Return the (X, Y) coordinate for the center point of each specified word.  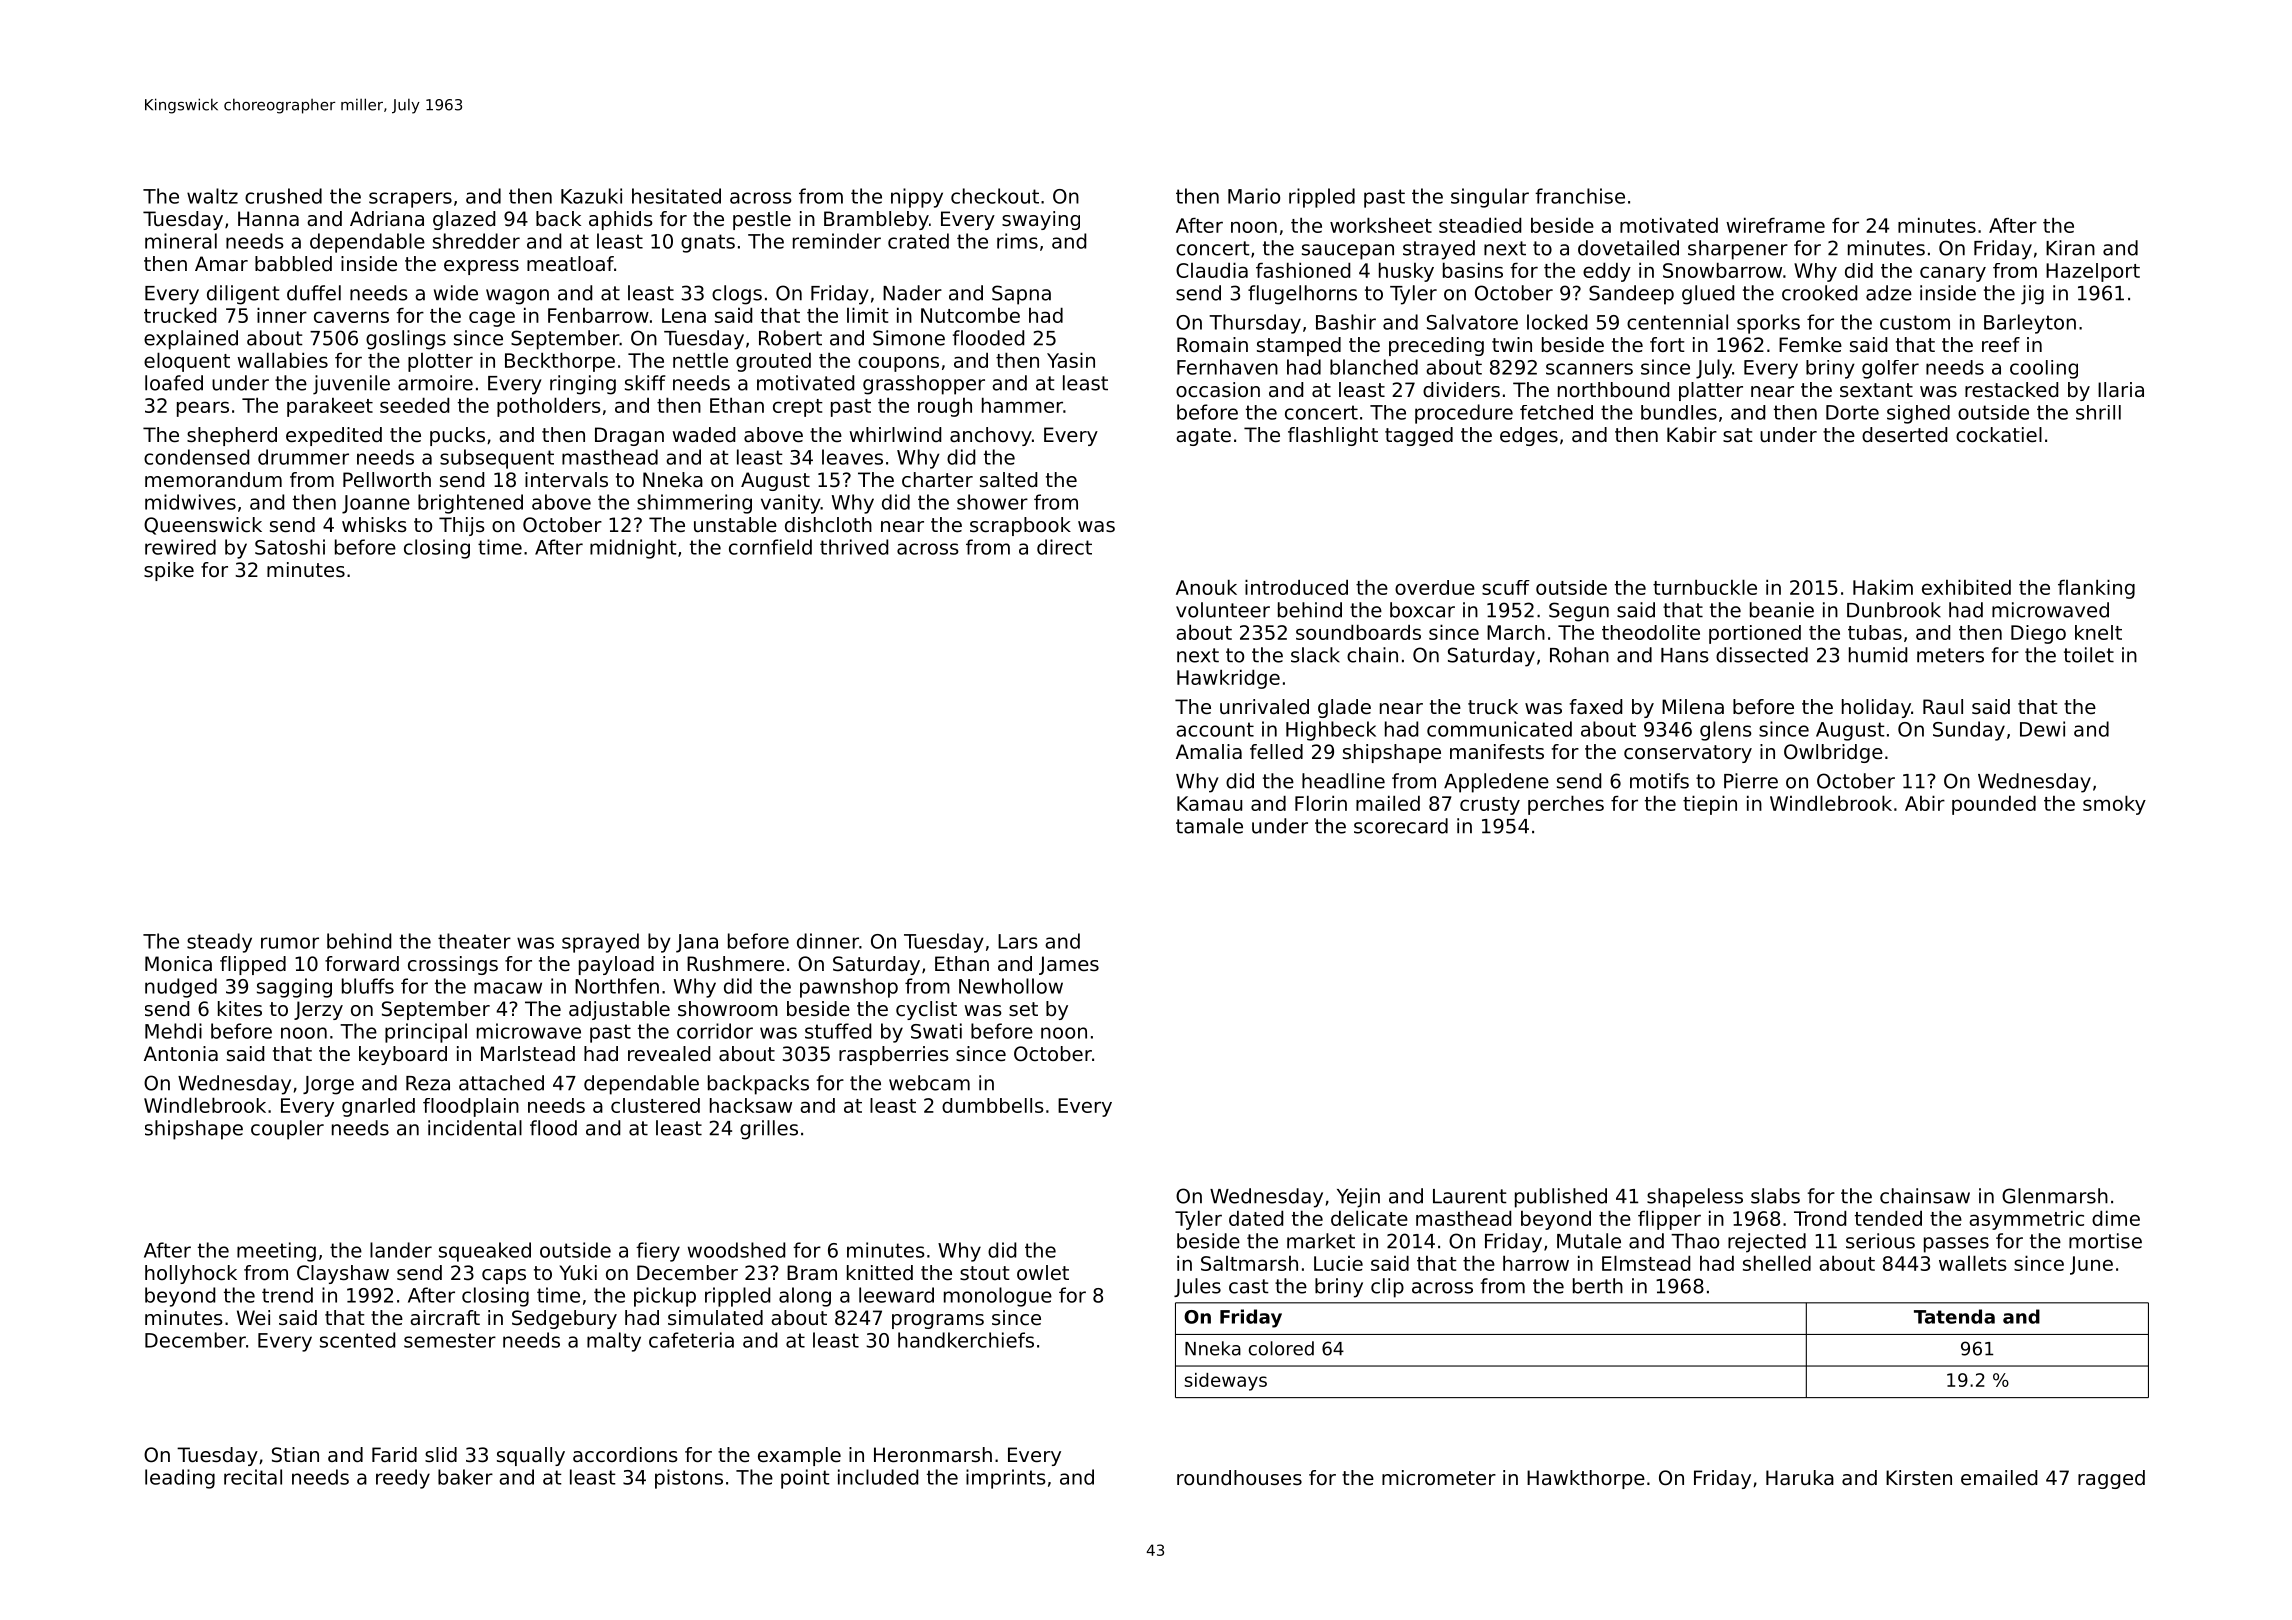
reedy (403, 1479)
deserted (1904, 435)
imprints (1006, 1479)
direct (1064, 547)
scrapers (410, 200)
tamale (1209, 826)
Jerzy (318, 1010)
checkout (995, 196)
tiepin (1710, 805)
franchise (1580, 196)
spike (169, 571)
